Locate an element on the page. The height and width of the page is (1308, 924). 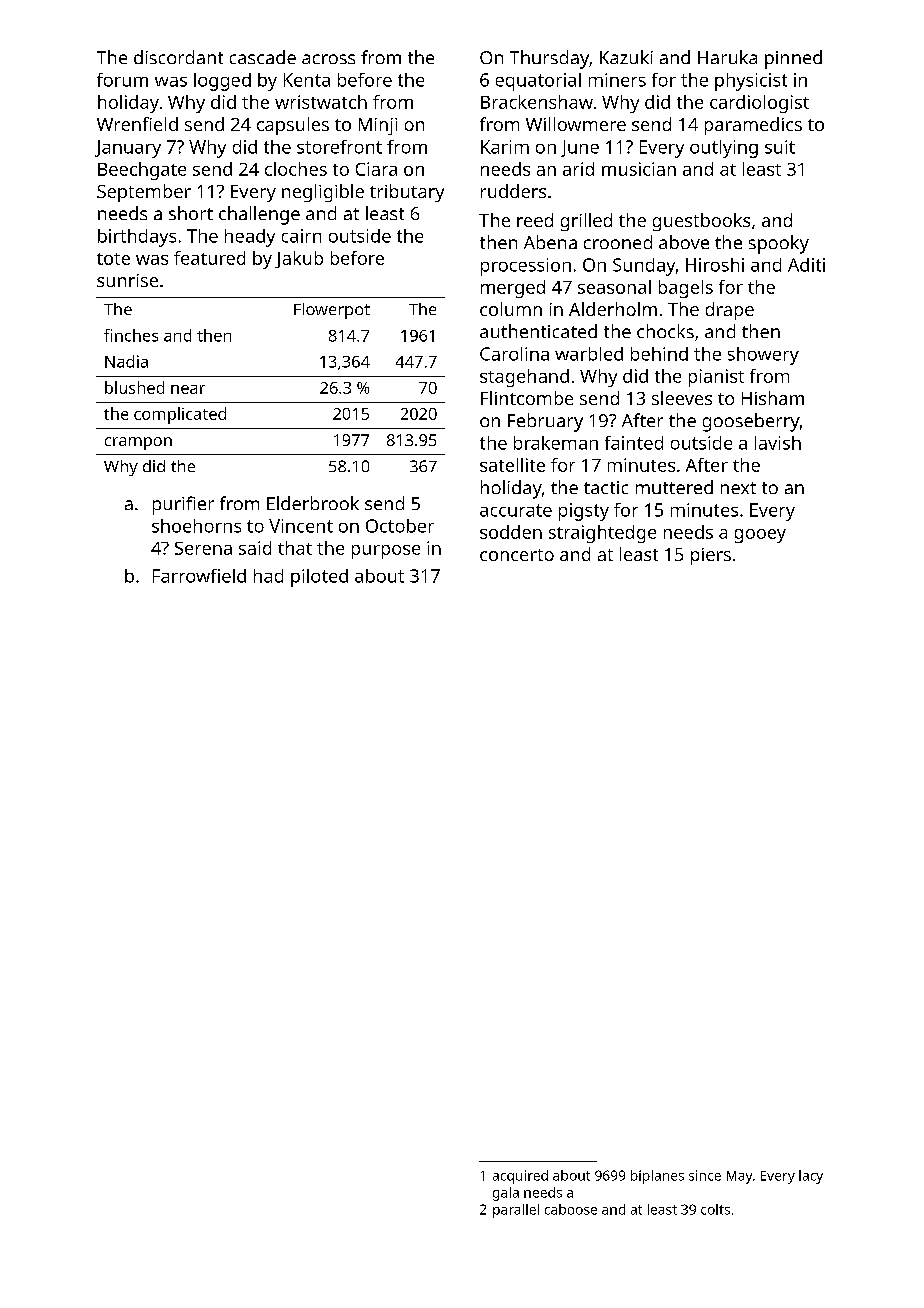
piloted is located at coordinates (319, 578).
